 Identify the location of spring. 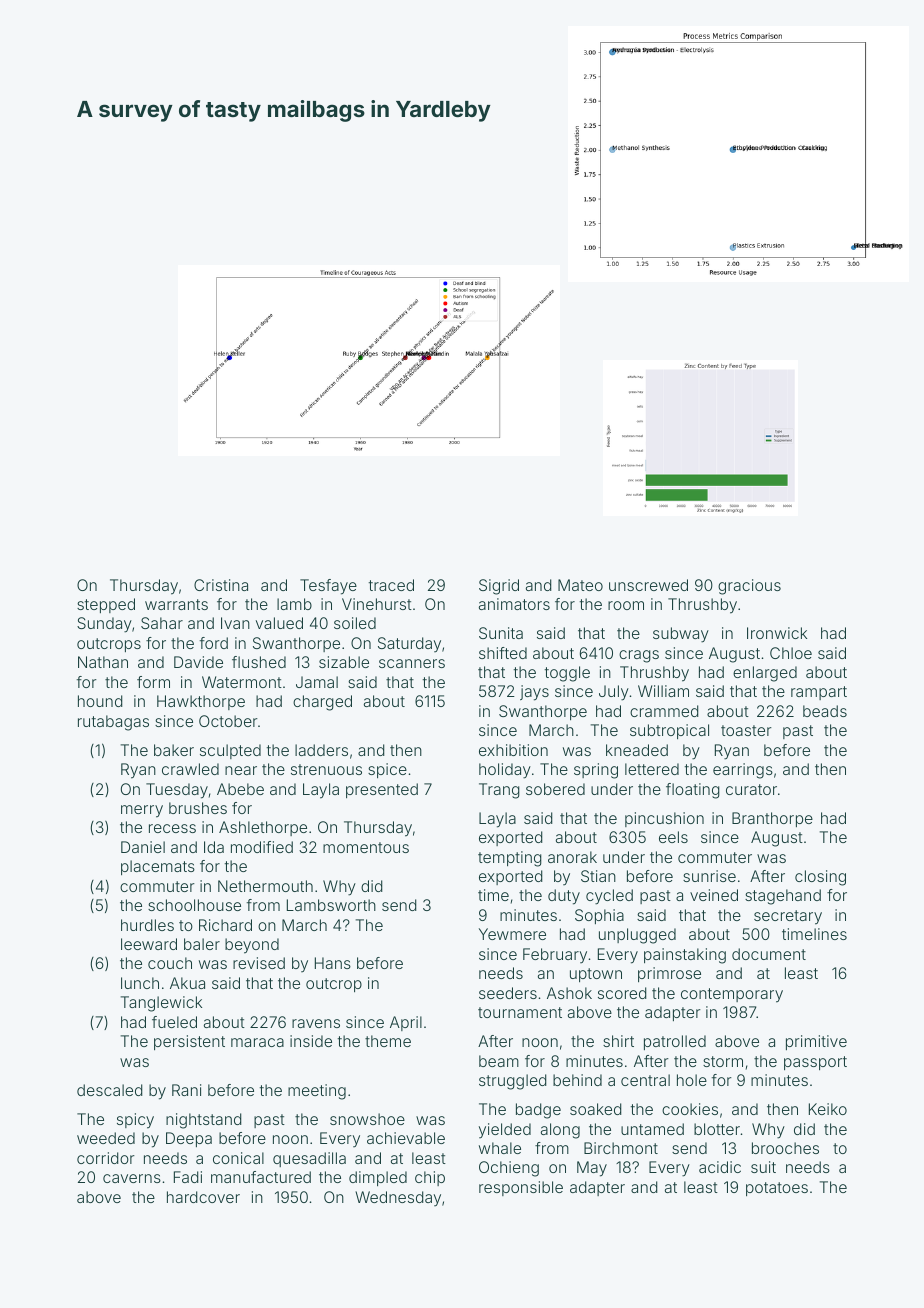
(596, 771).
